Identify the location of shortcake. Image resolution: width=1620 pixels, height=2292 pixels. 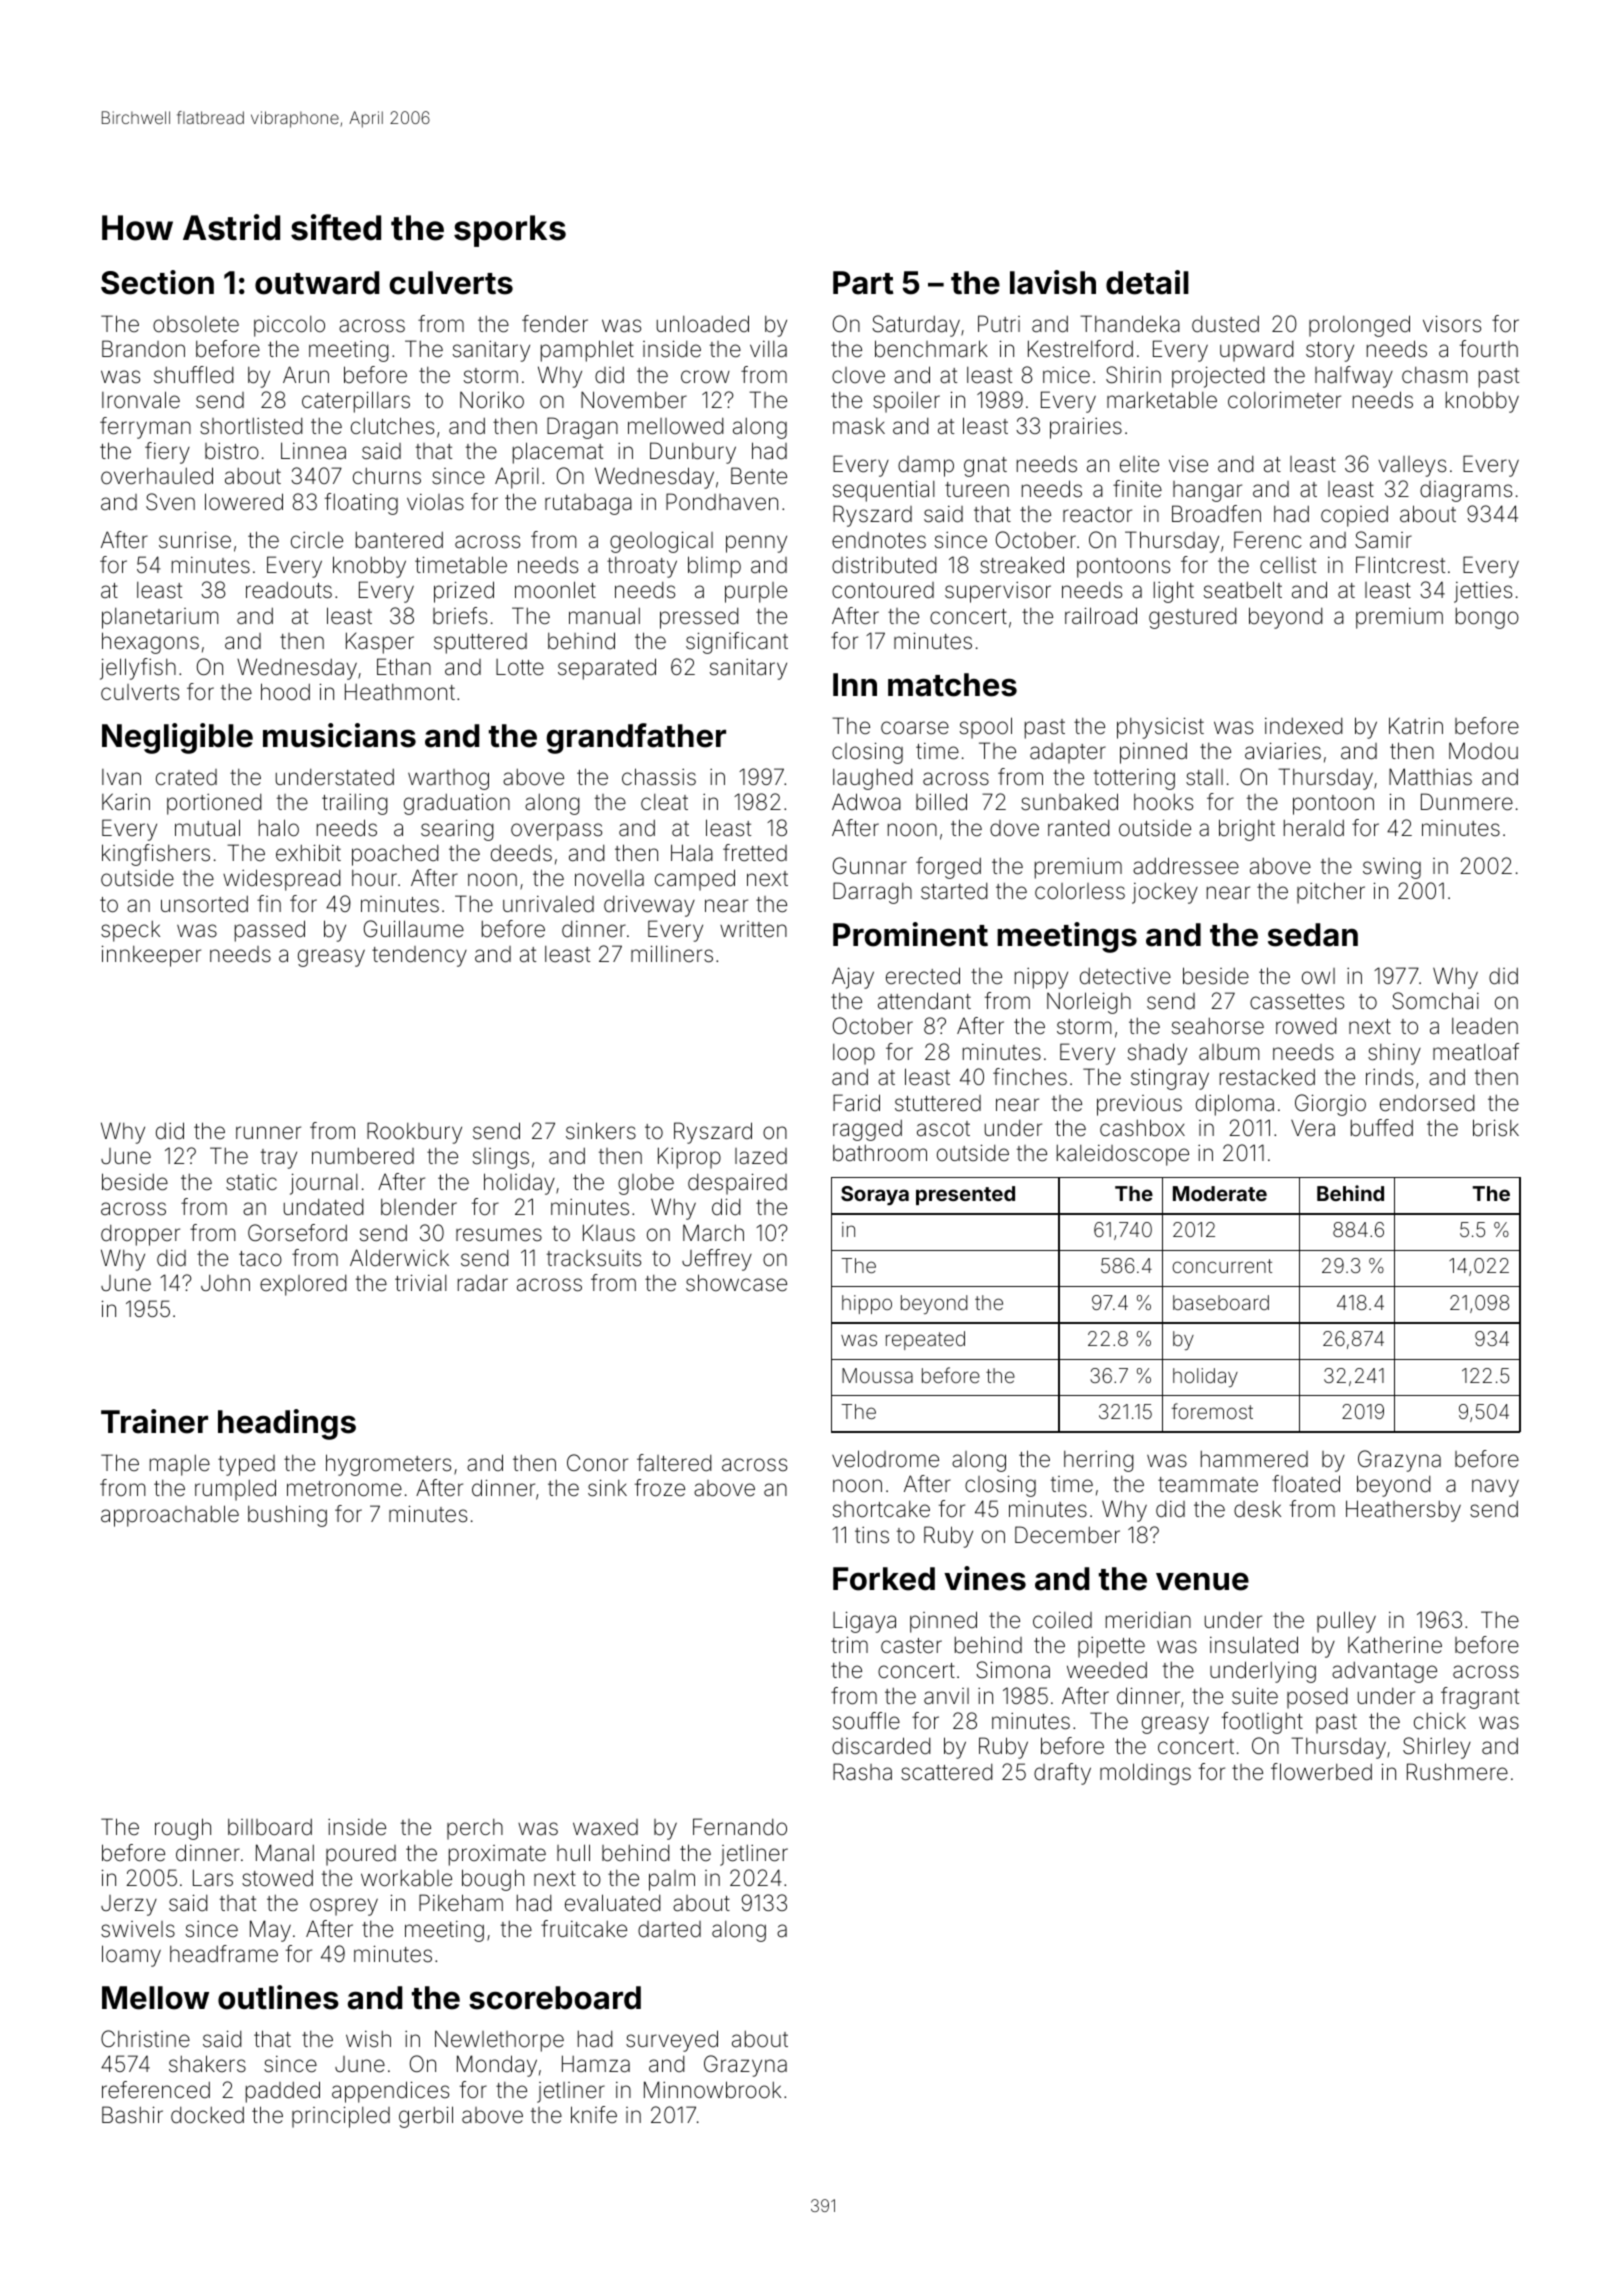
(881, 1509).
